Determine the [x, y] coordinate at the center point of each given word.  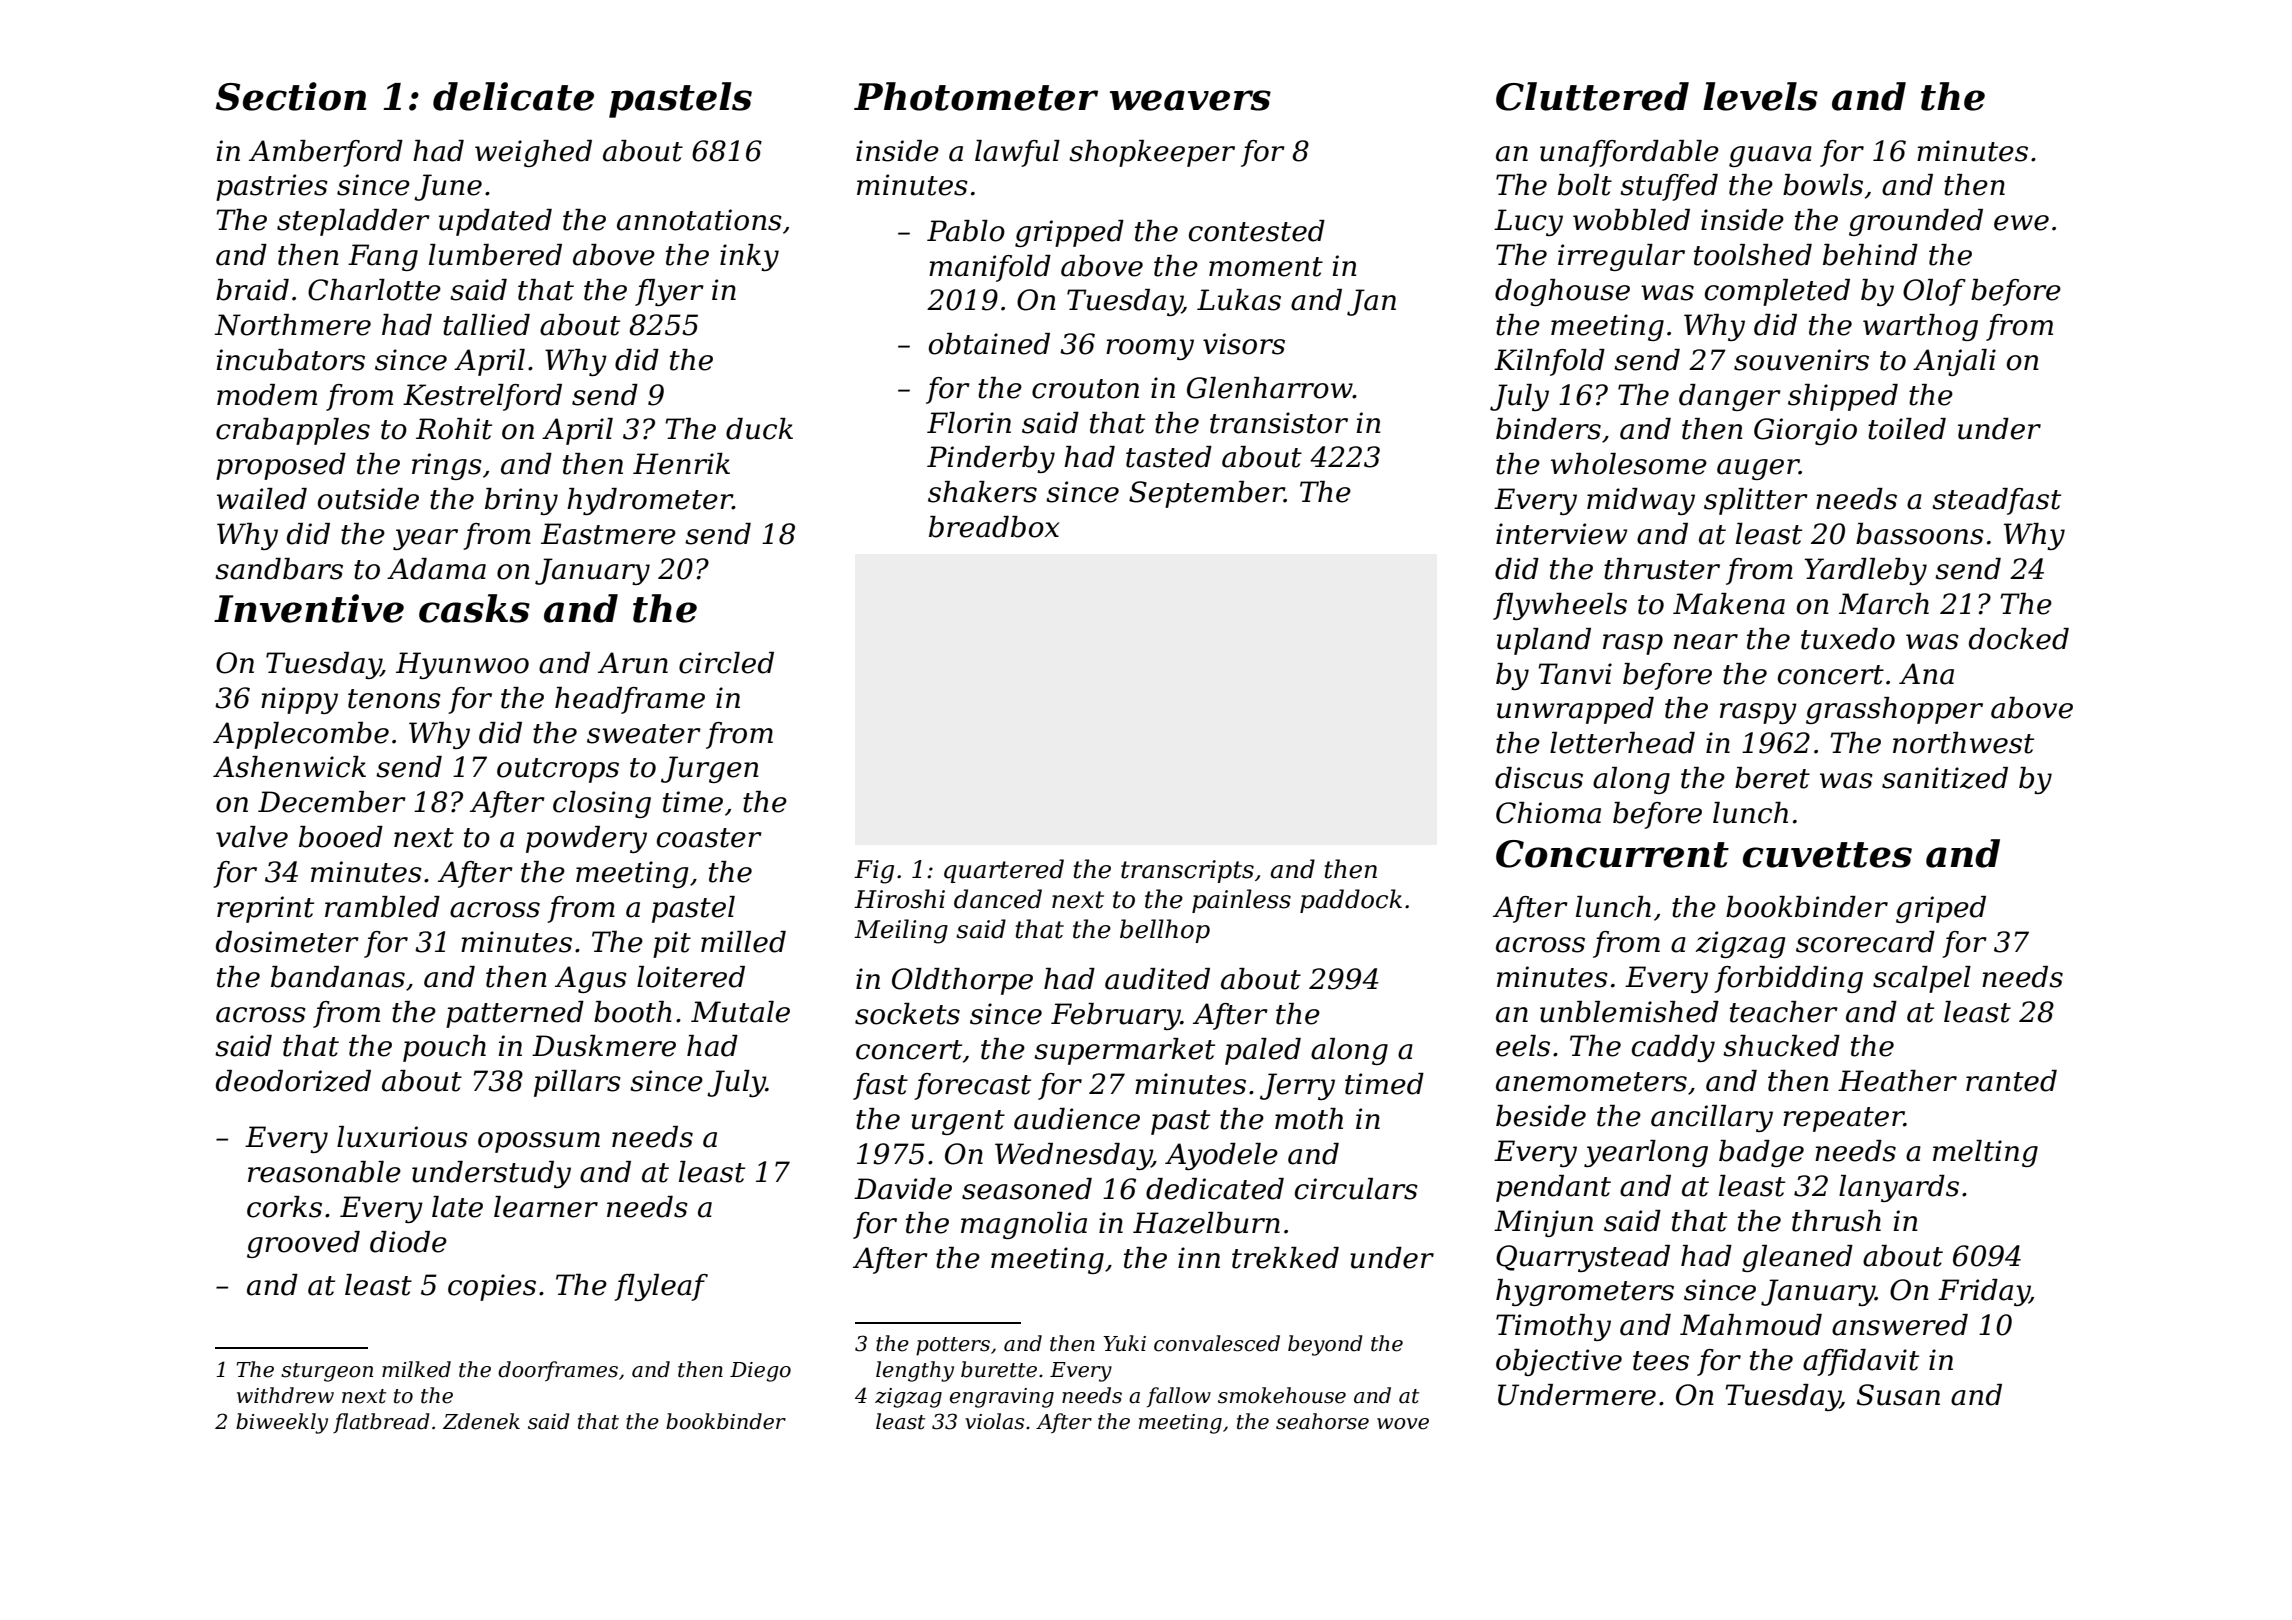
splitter [1756, 501]
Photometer [976, 96]
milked [416, 1369]
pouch [444, 1048]
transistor [1279, 423]
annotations [699, 220]
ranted [2011, 1081]
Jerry [1297, 1086]
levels [1760, 96]
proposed [281, 466]
